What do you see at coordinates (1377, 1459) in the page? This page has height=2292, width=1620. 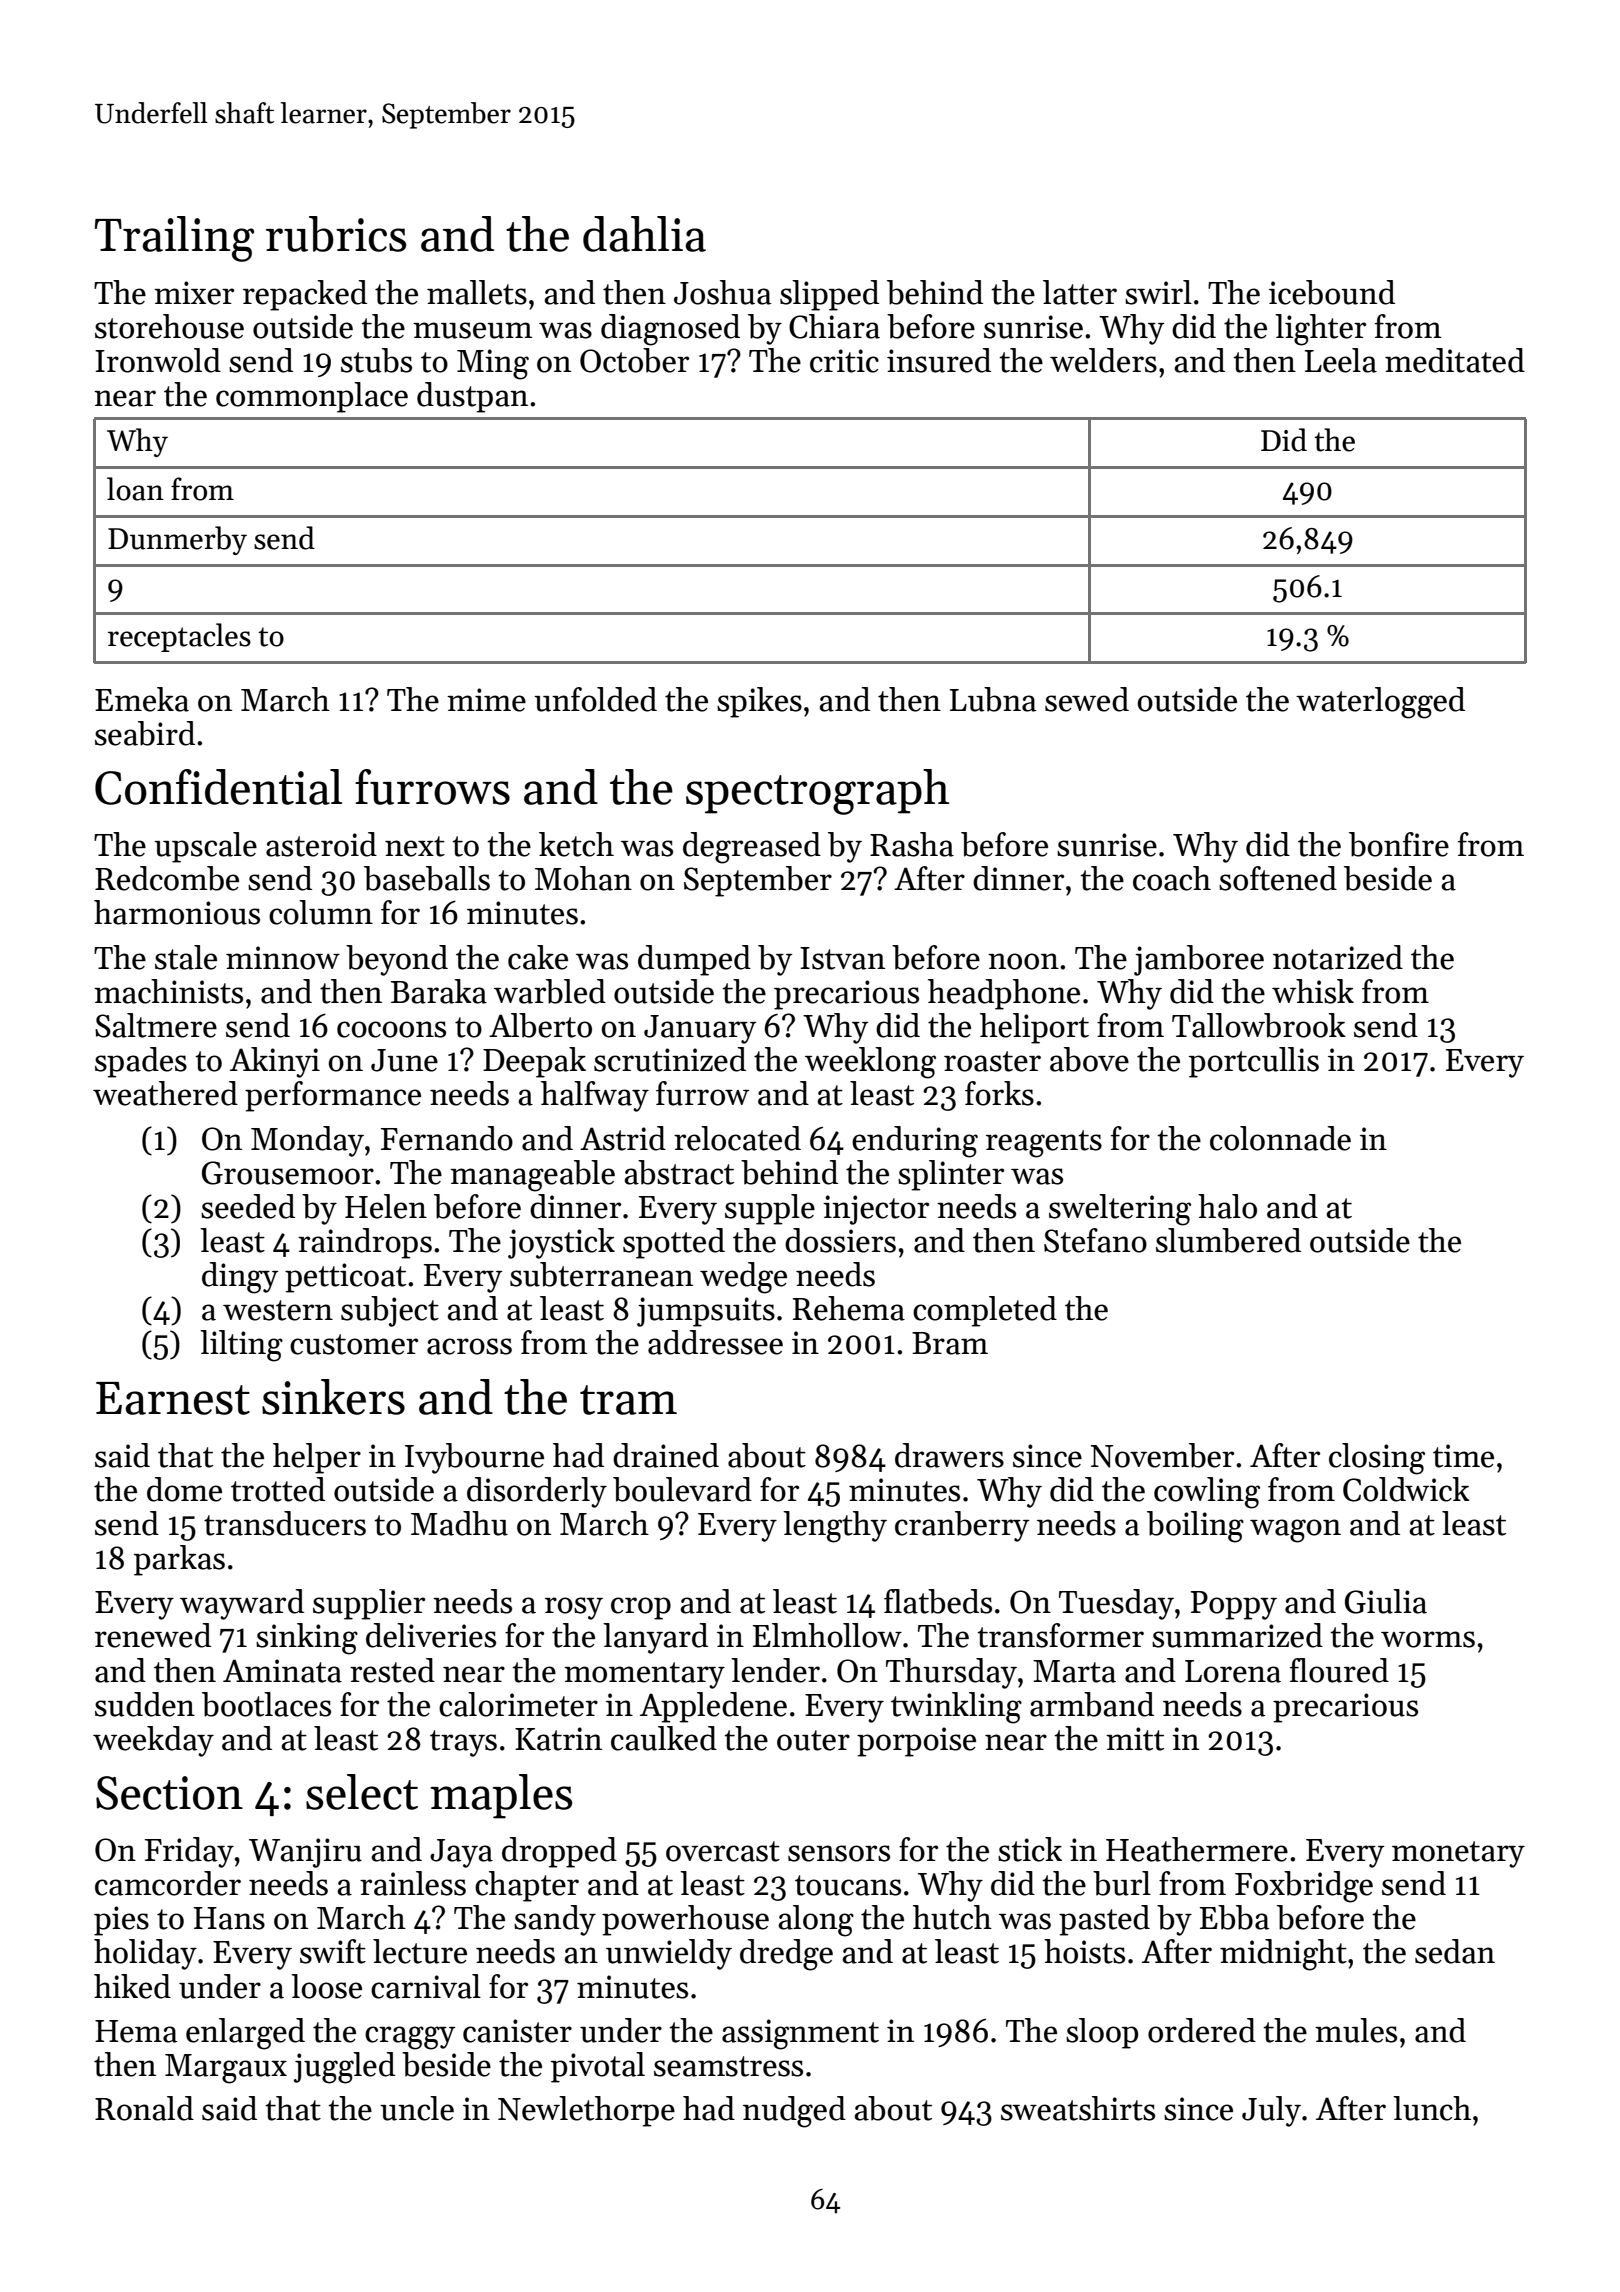 I see `closing` at bounding box center [1377, 1459].
